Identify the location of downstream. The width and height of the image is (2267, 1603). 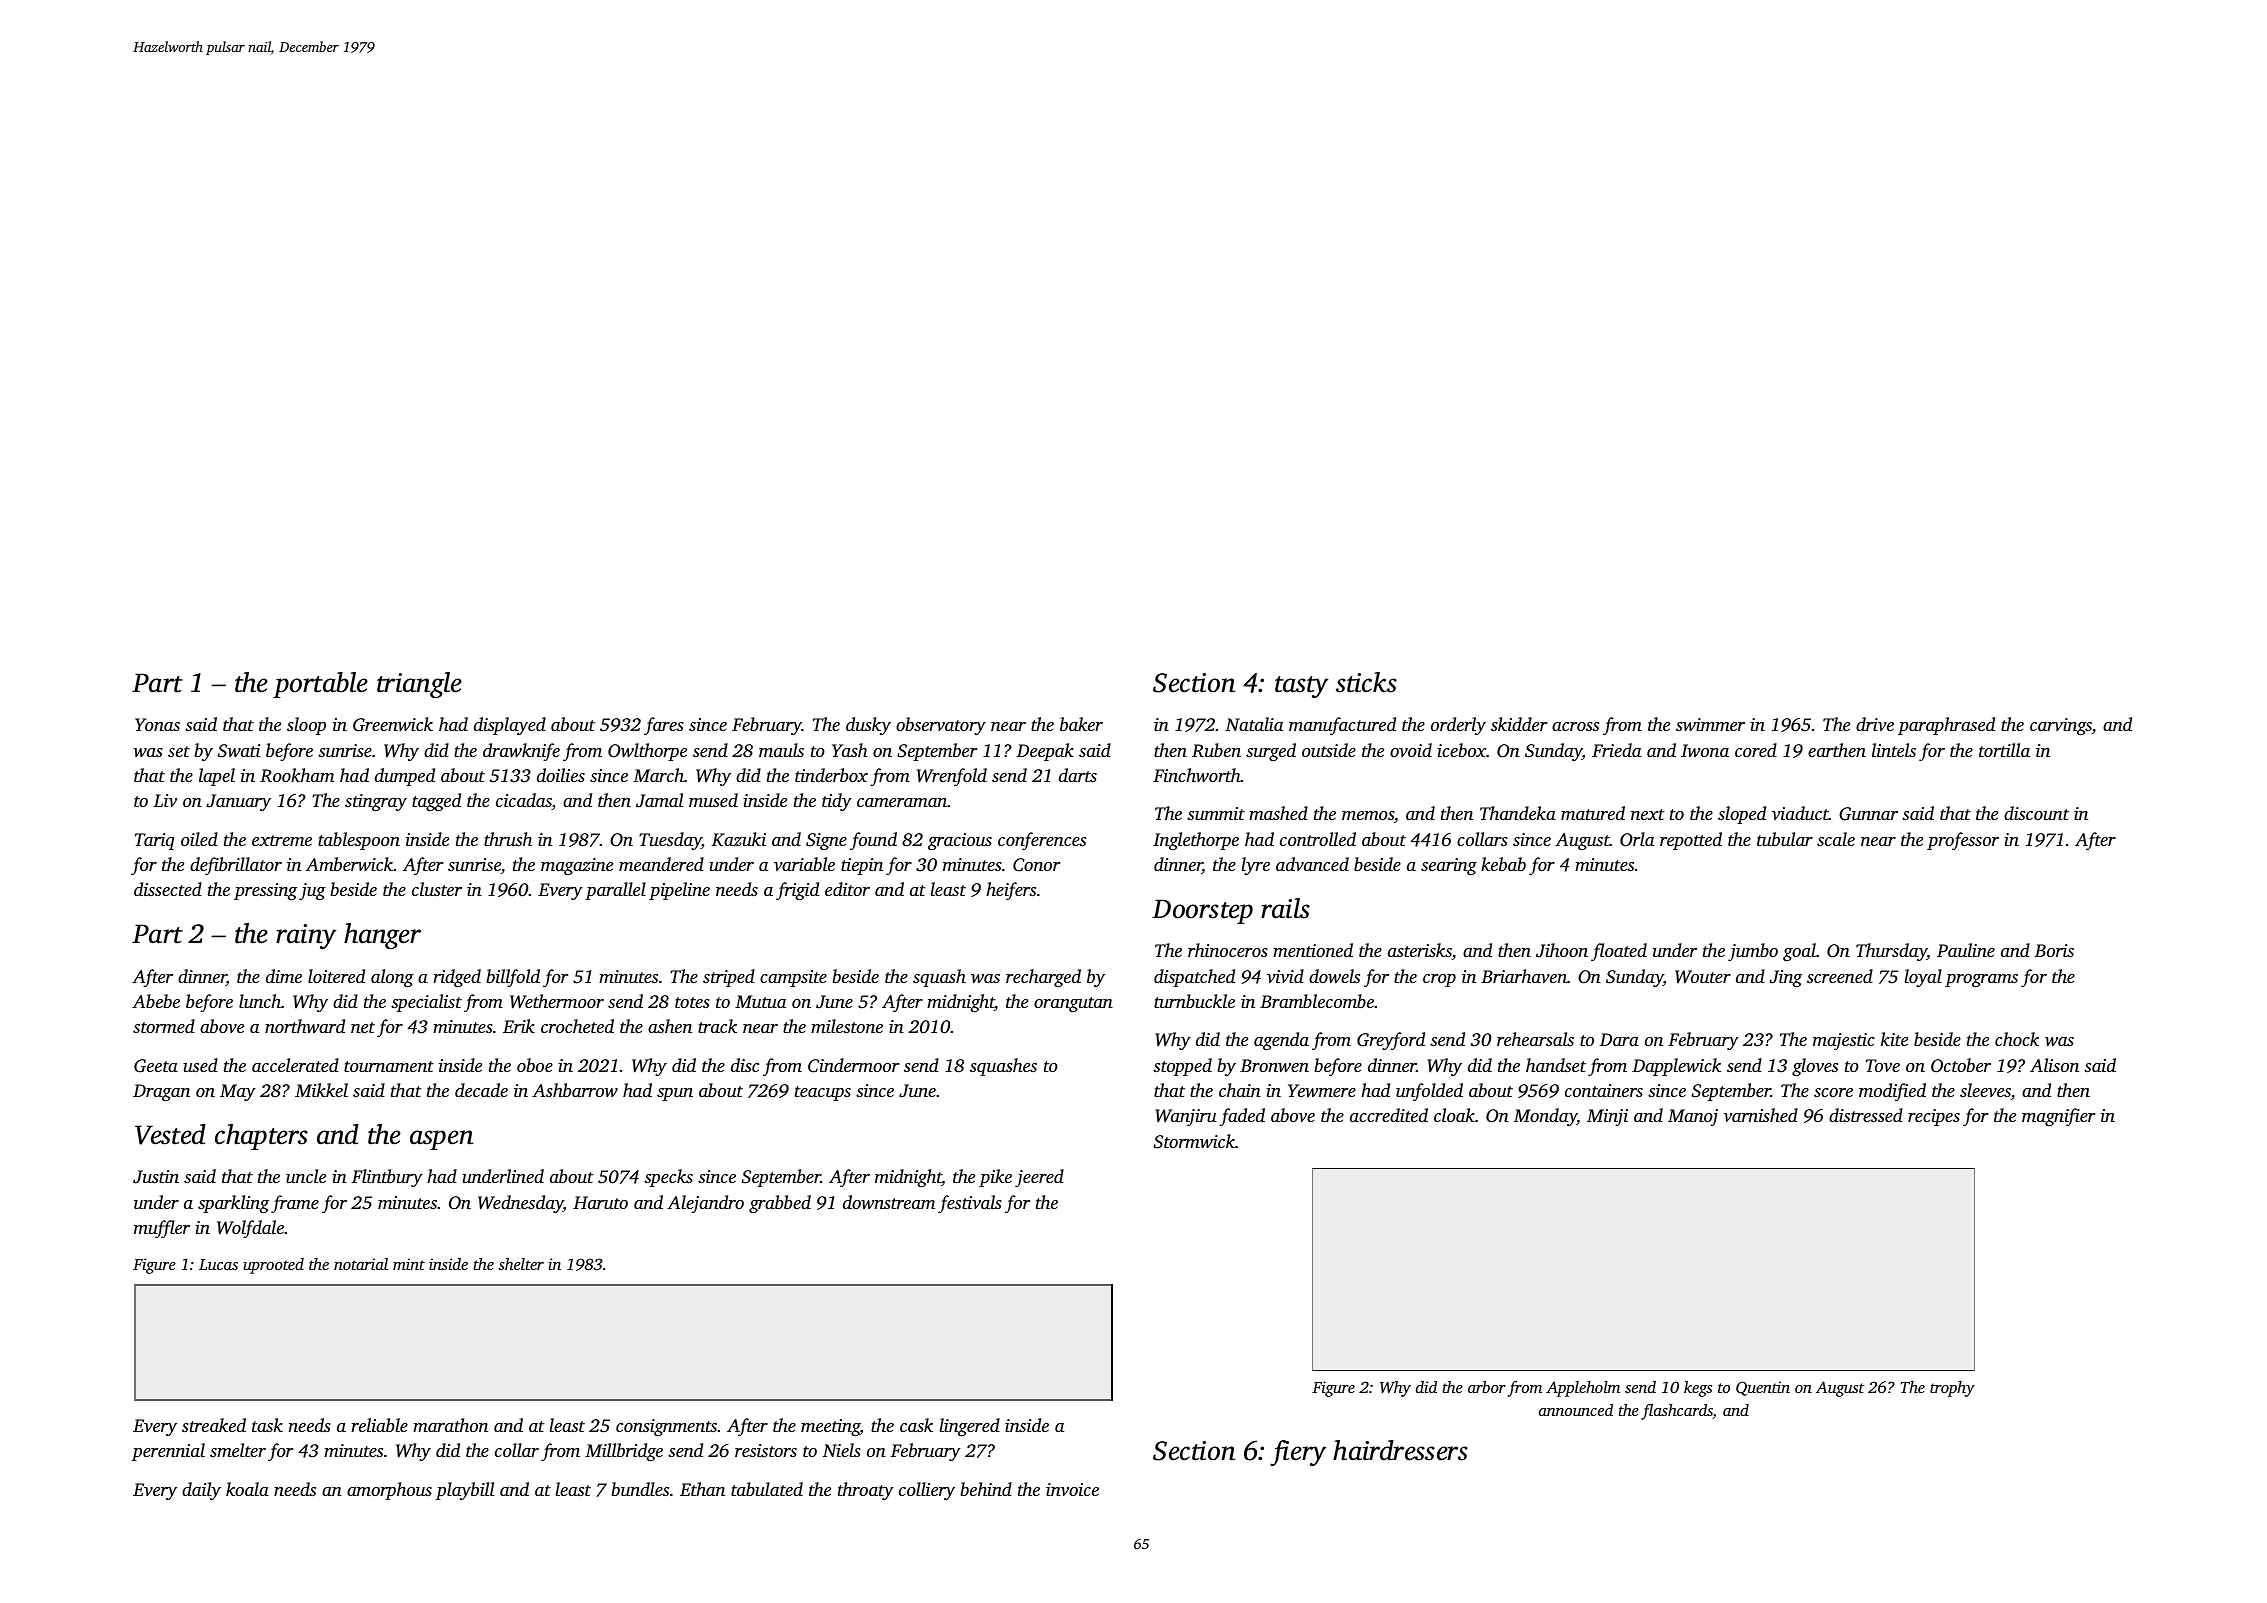
(889, 1202).
